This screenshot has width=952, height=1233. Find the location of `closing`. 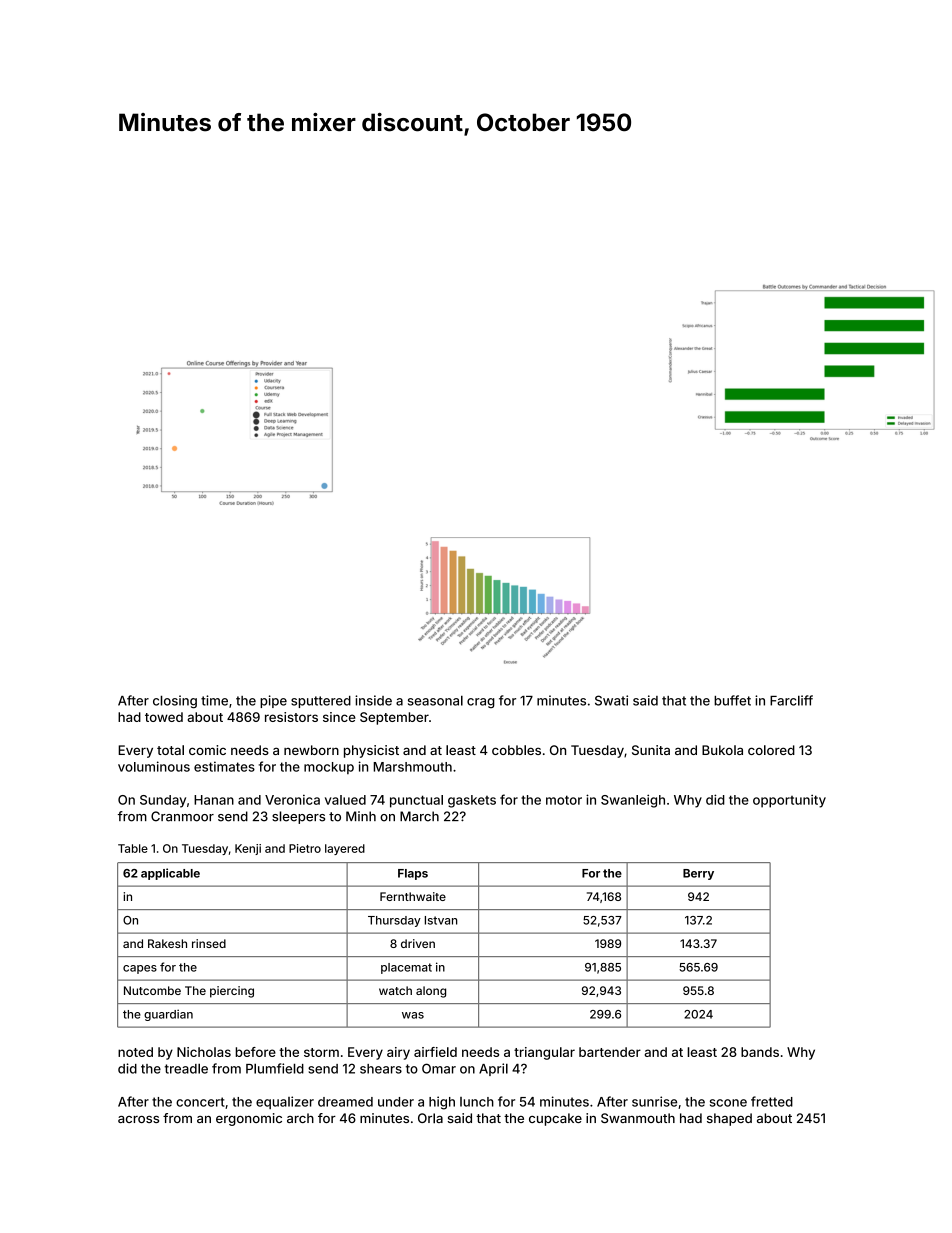

closing is located at coordinates (175, 702).
